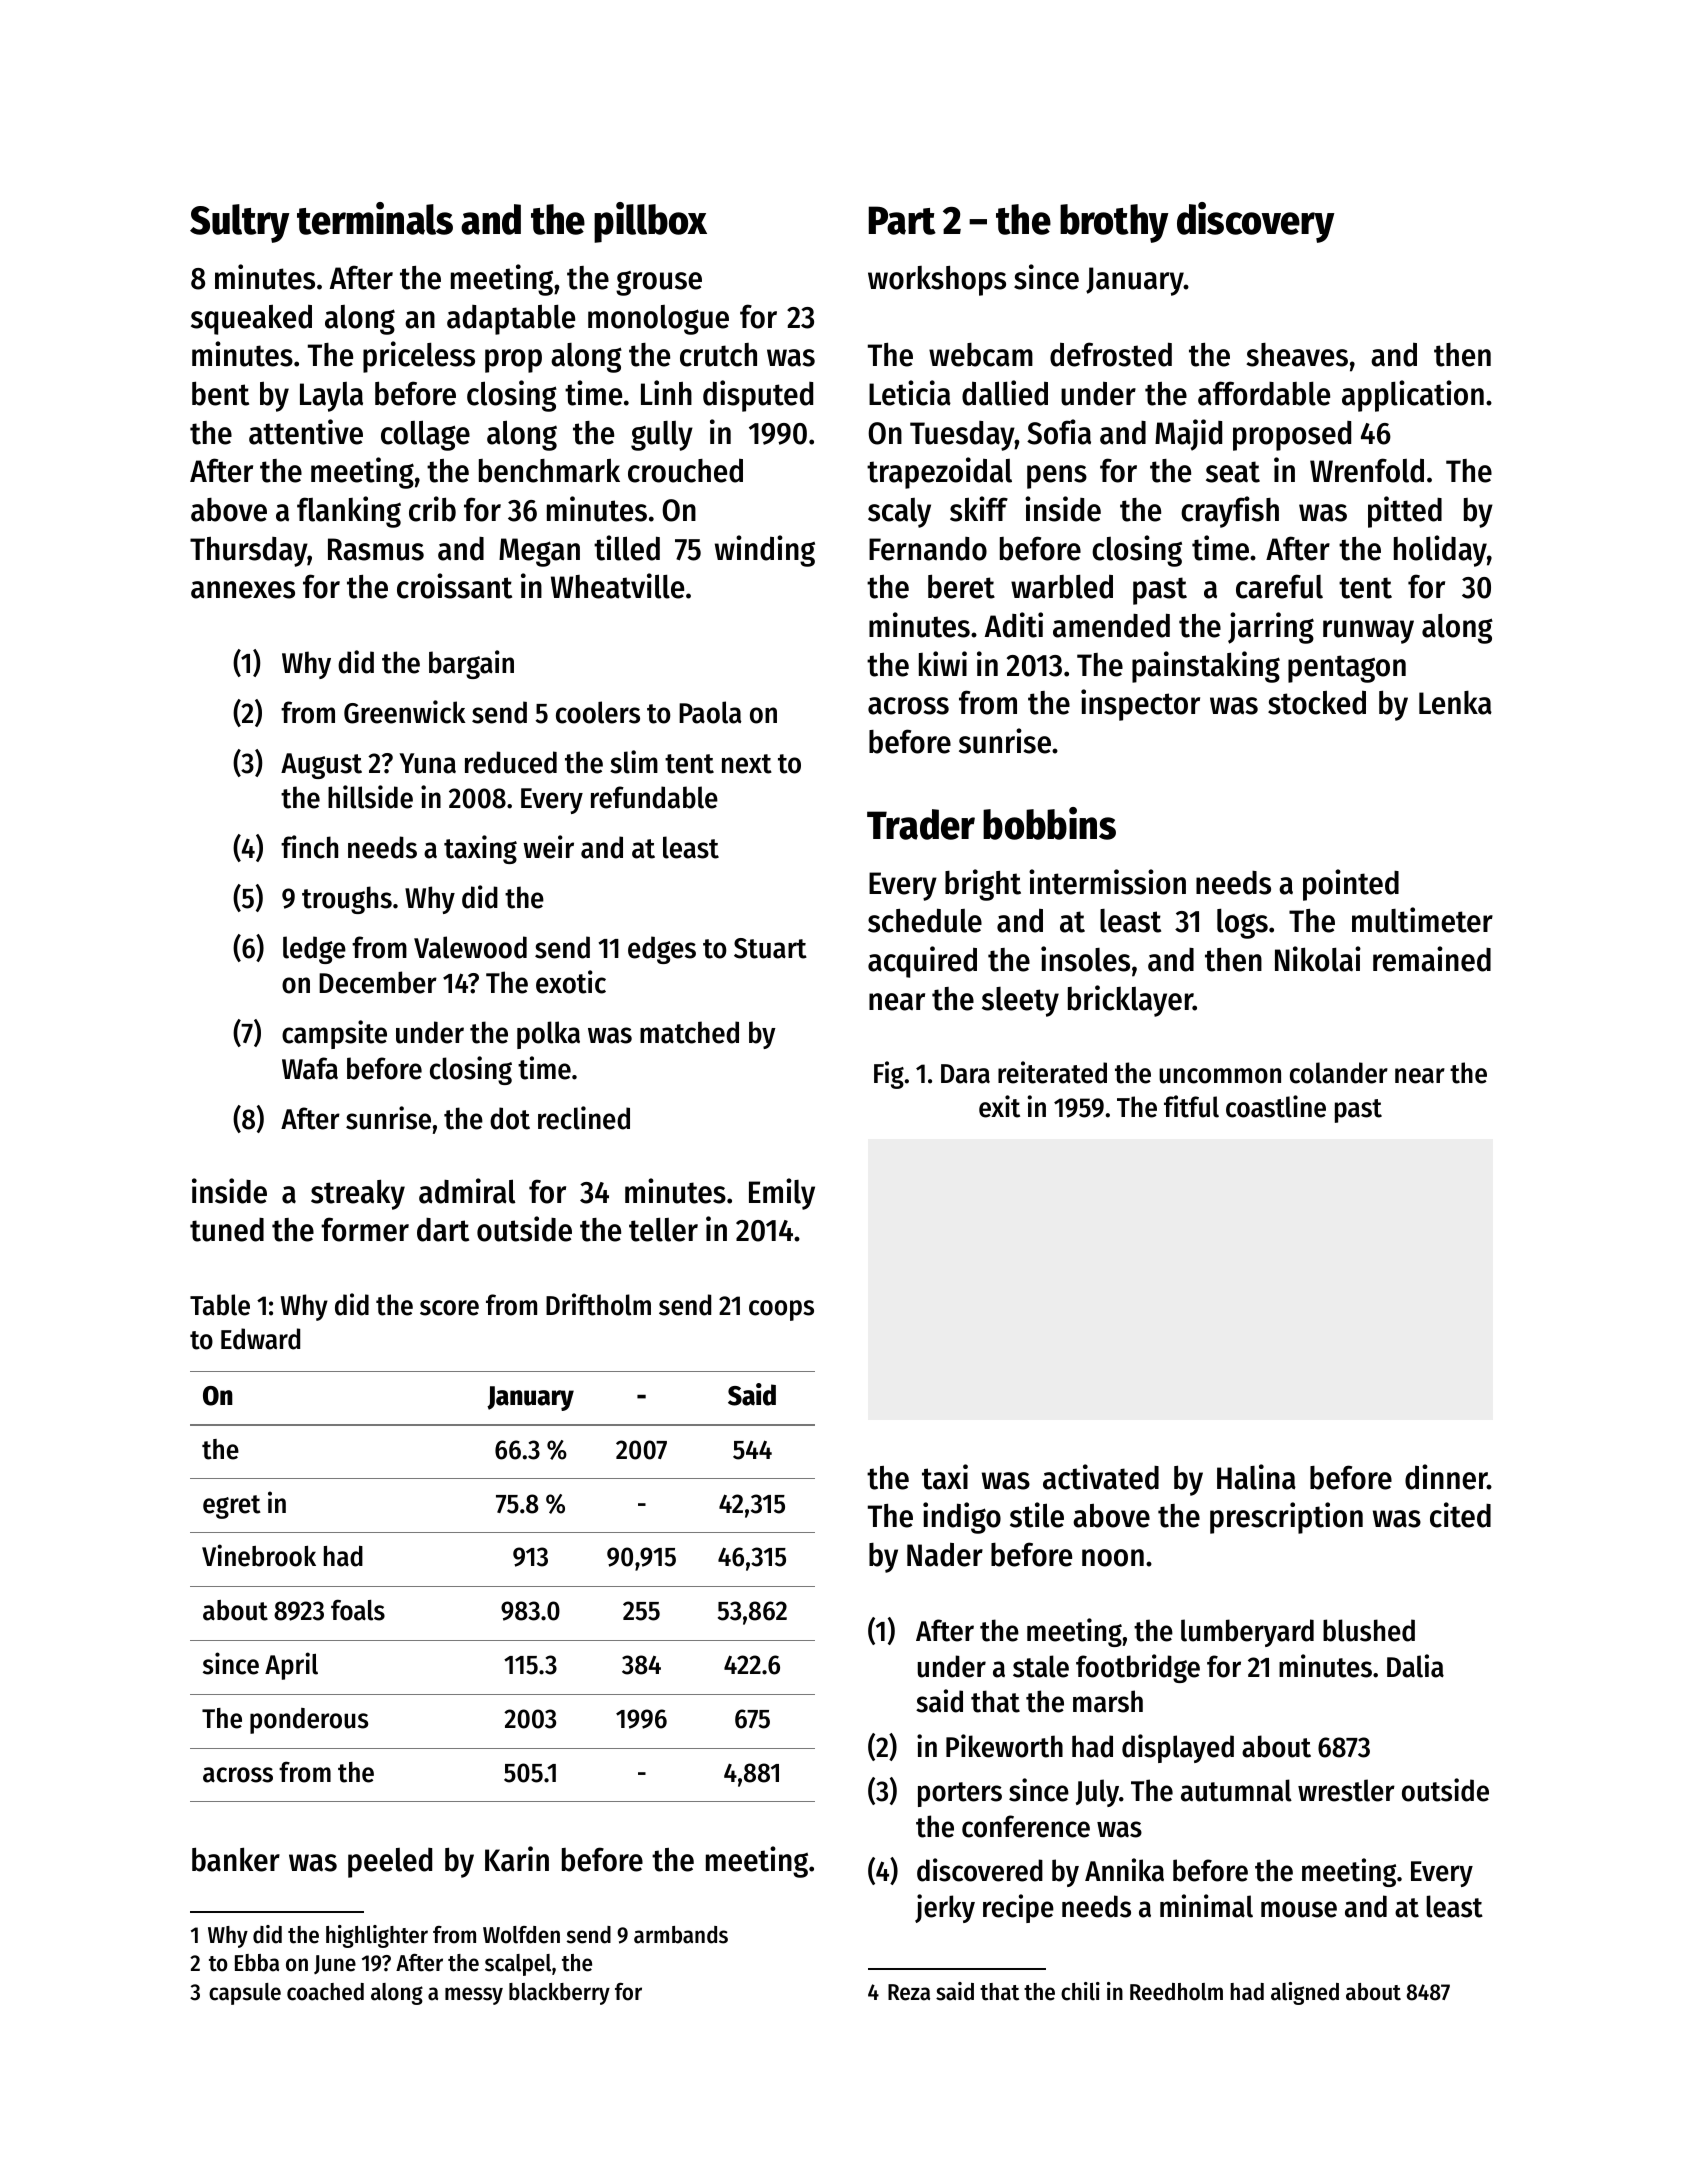  I want to click on prescription, so click(1286, 1518).
